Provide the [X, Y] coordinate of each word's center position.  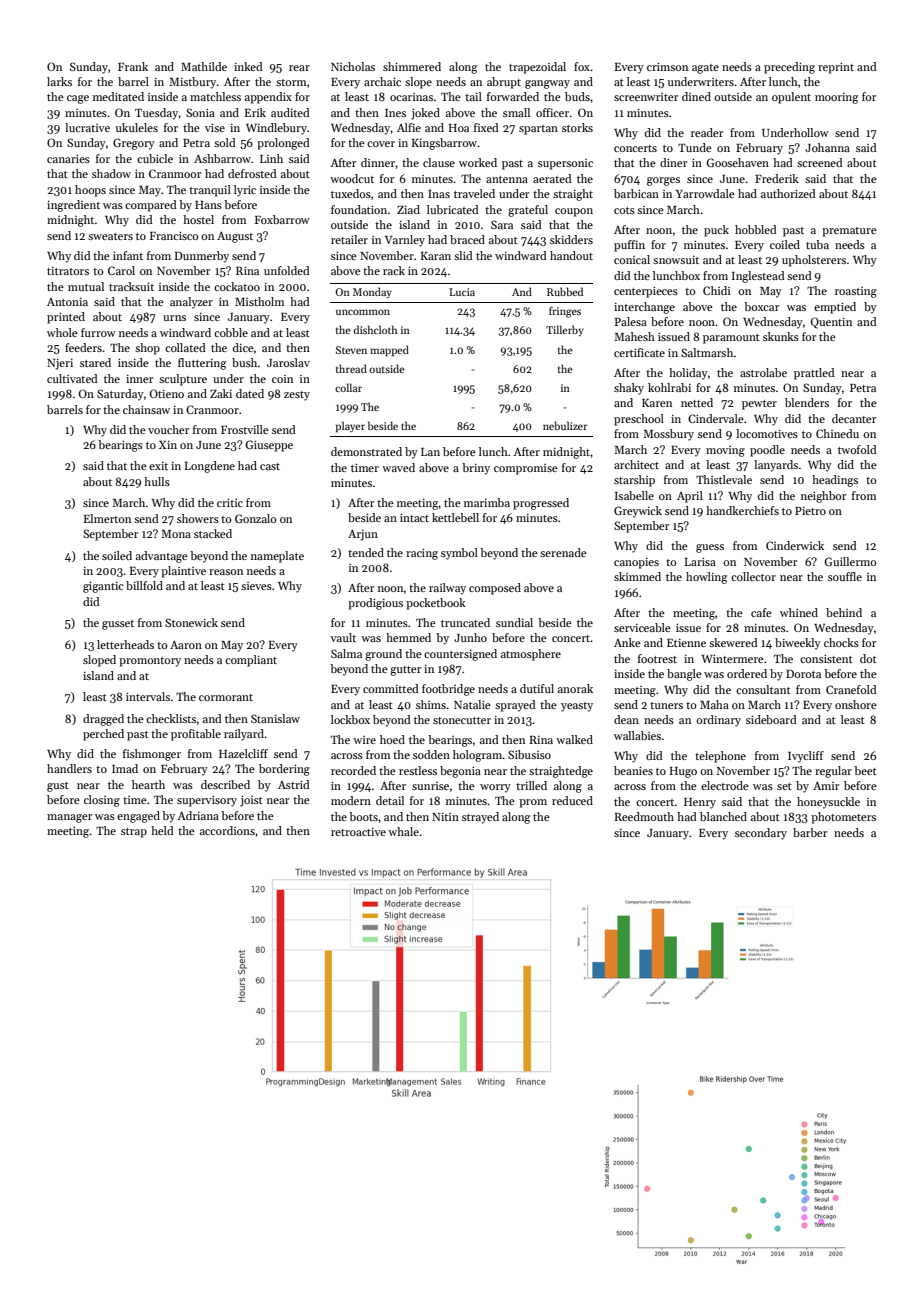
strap [134, 833]
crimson [667, 66]
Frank [133, 66]
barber [810, 832]
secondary [761, 834]
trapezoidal [537, 68]
